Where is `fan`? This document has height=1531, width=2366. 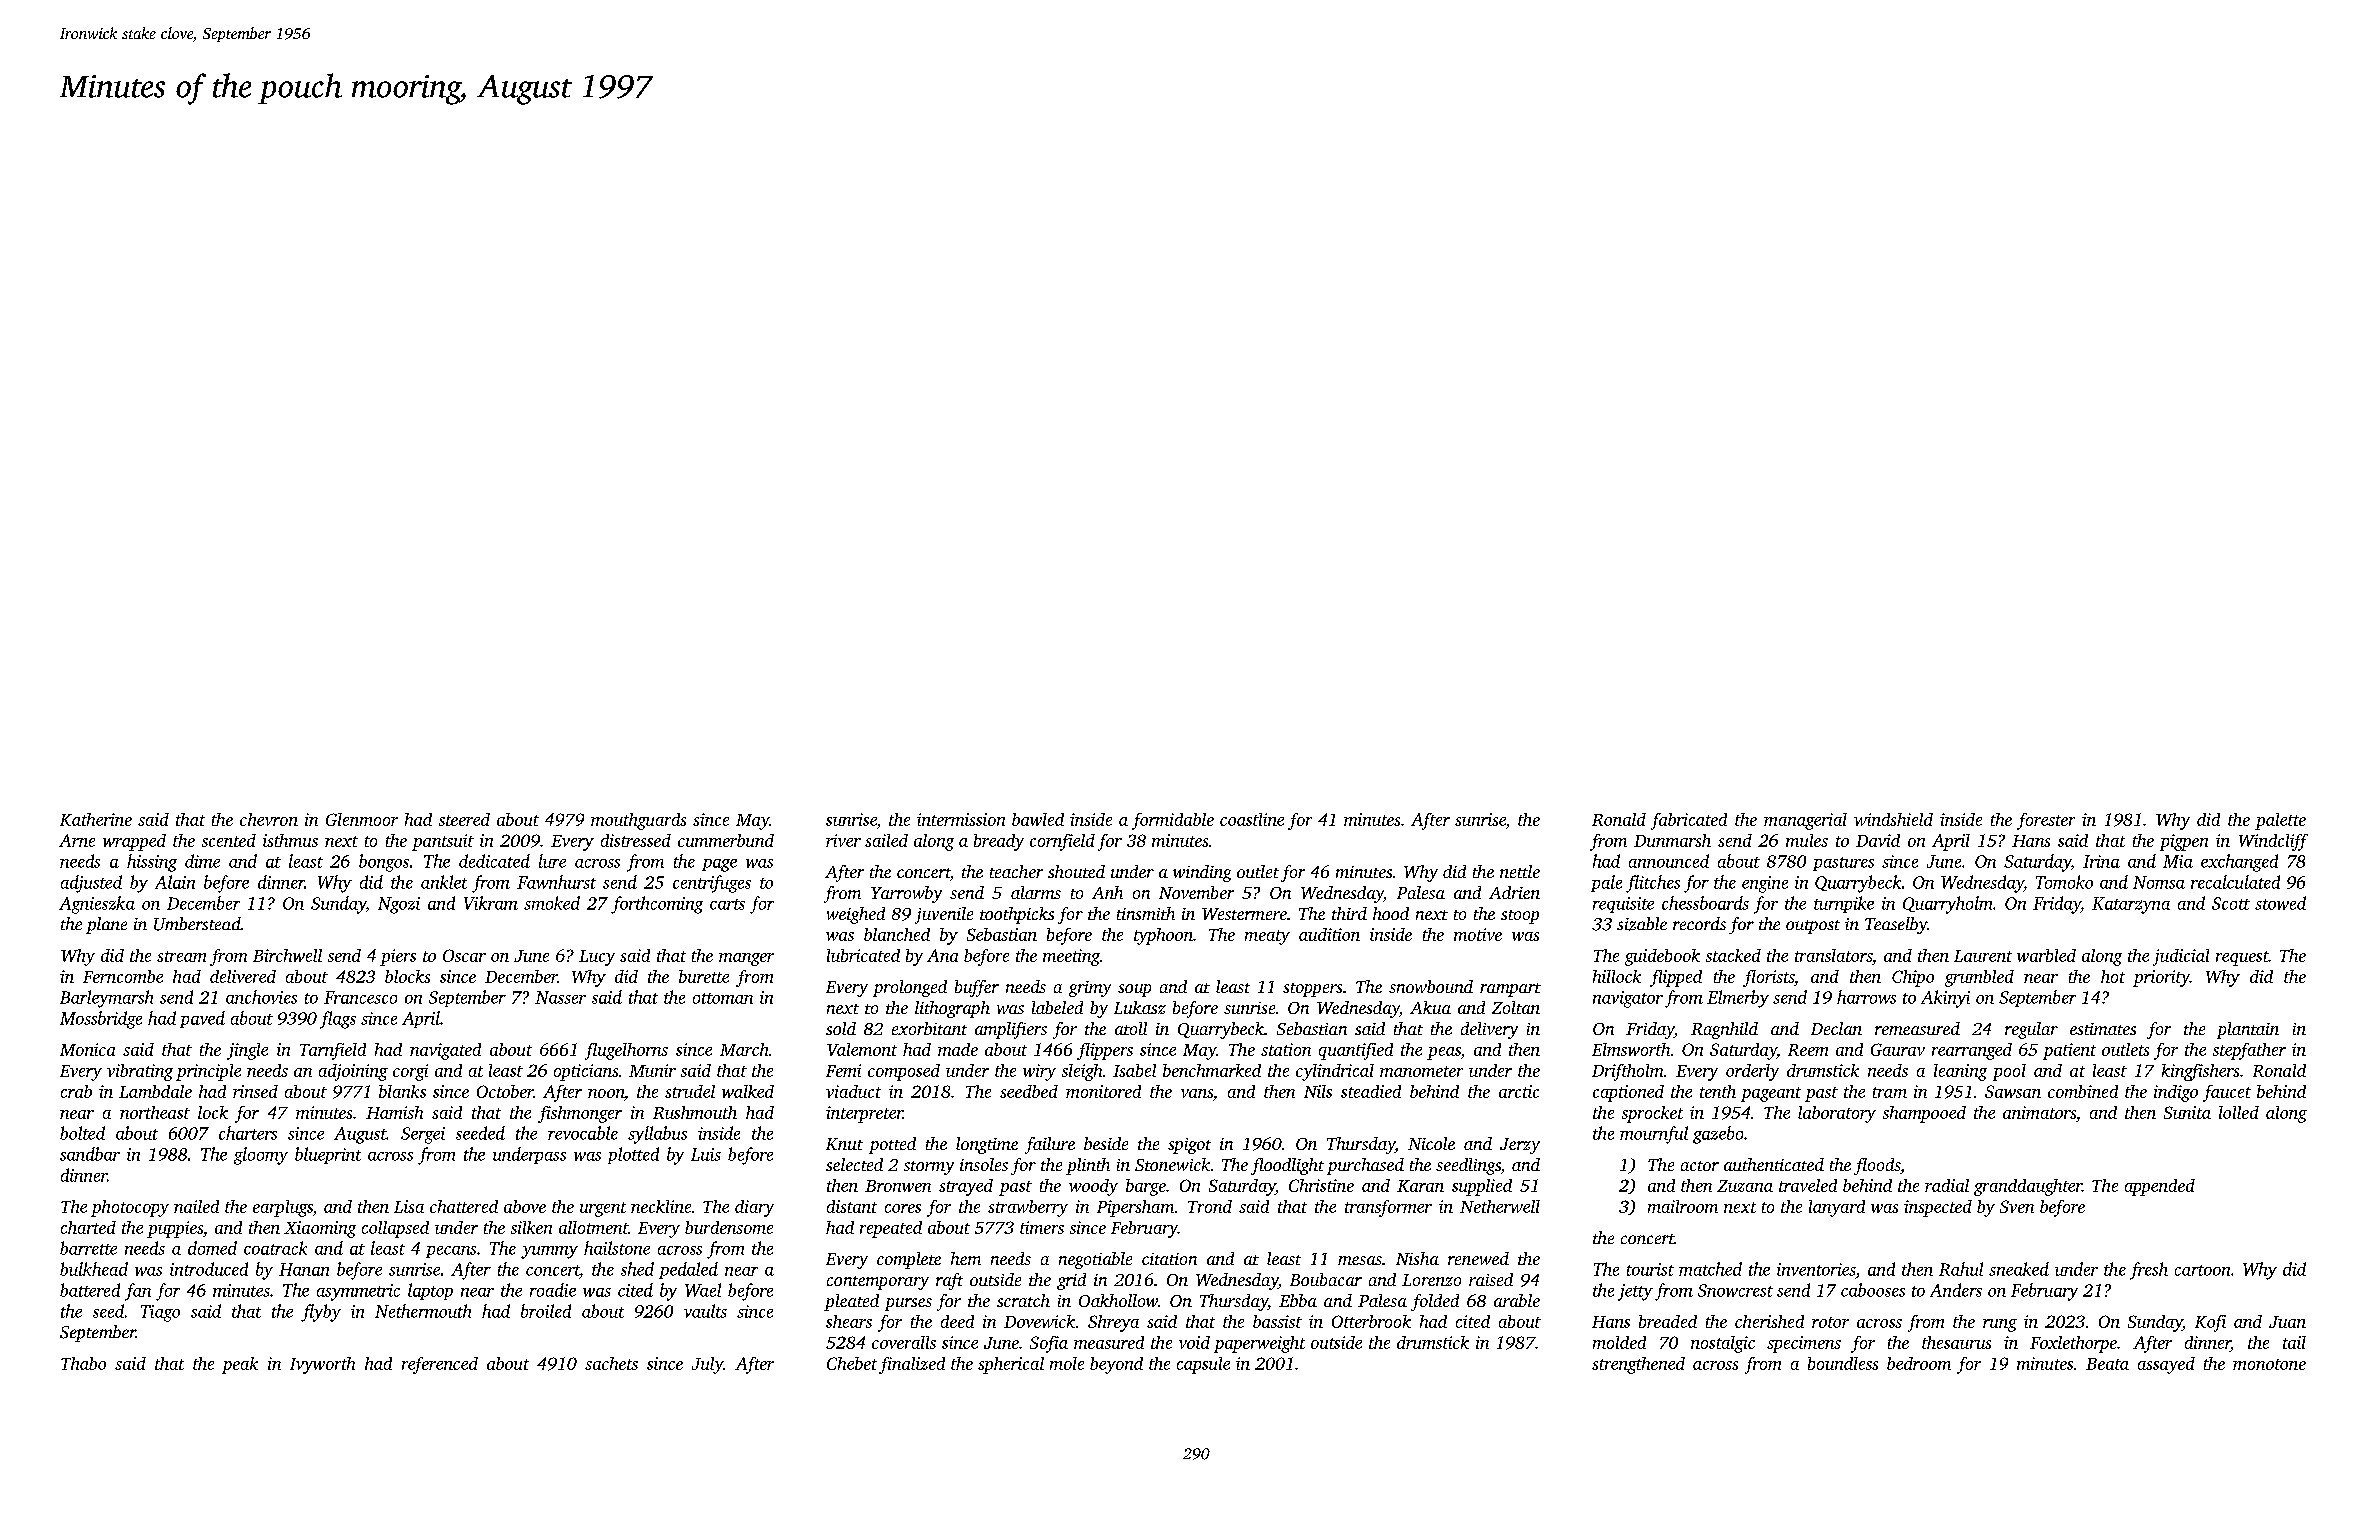
fan is located at coordinates (138, 1292).
